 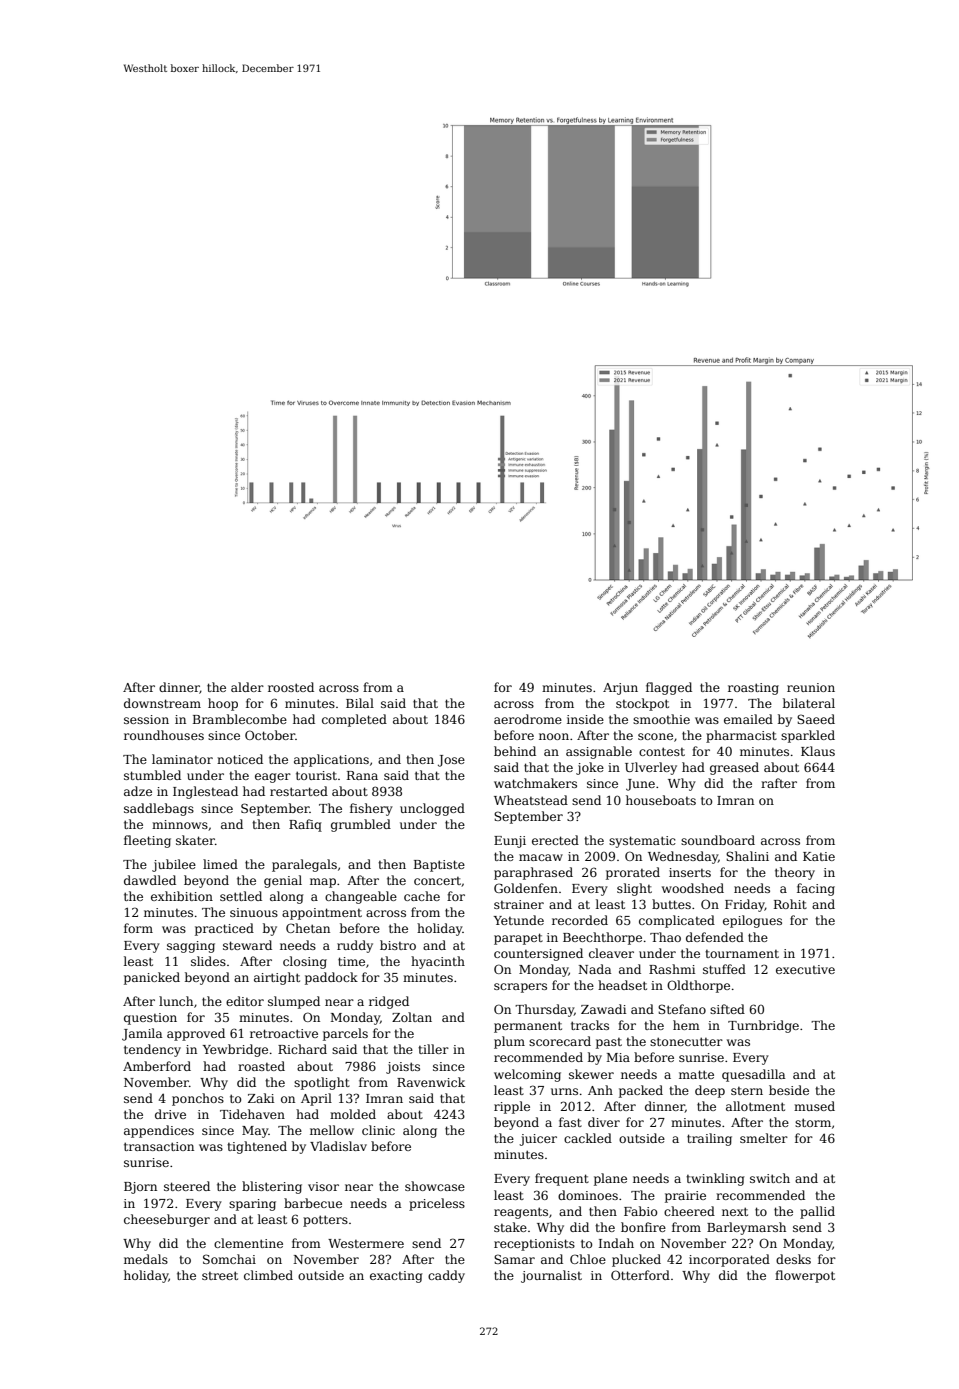 I want to click on caddy, so click(x=446, y=1276).
